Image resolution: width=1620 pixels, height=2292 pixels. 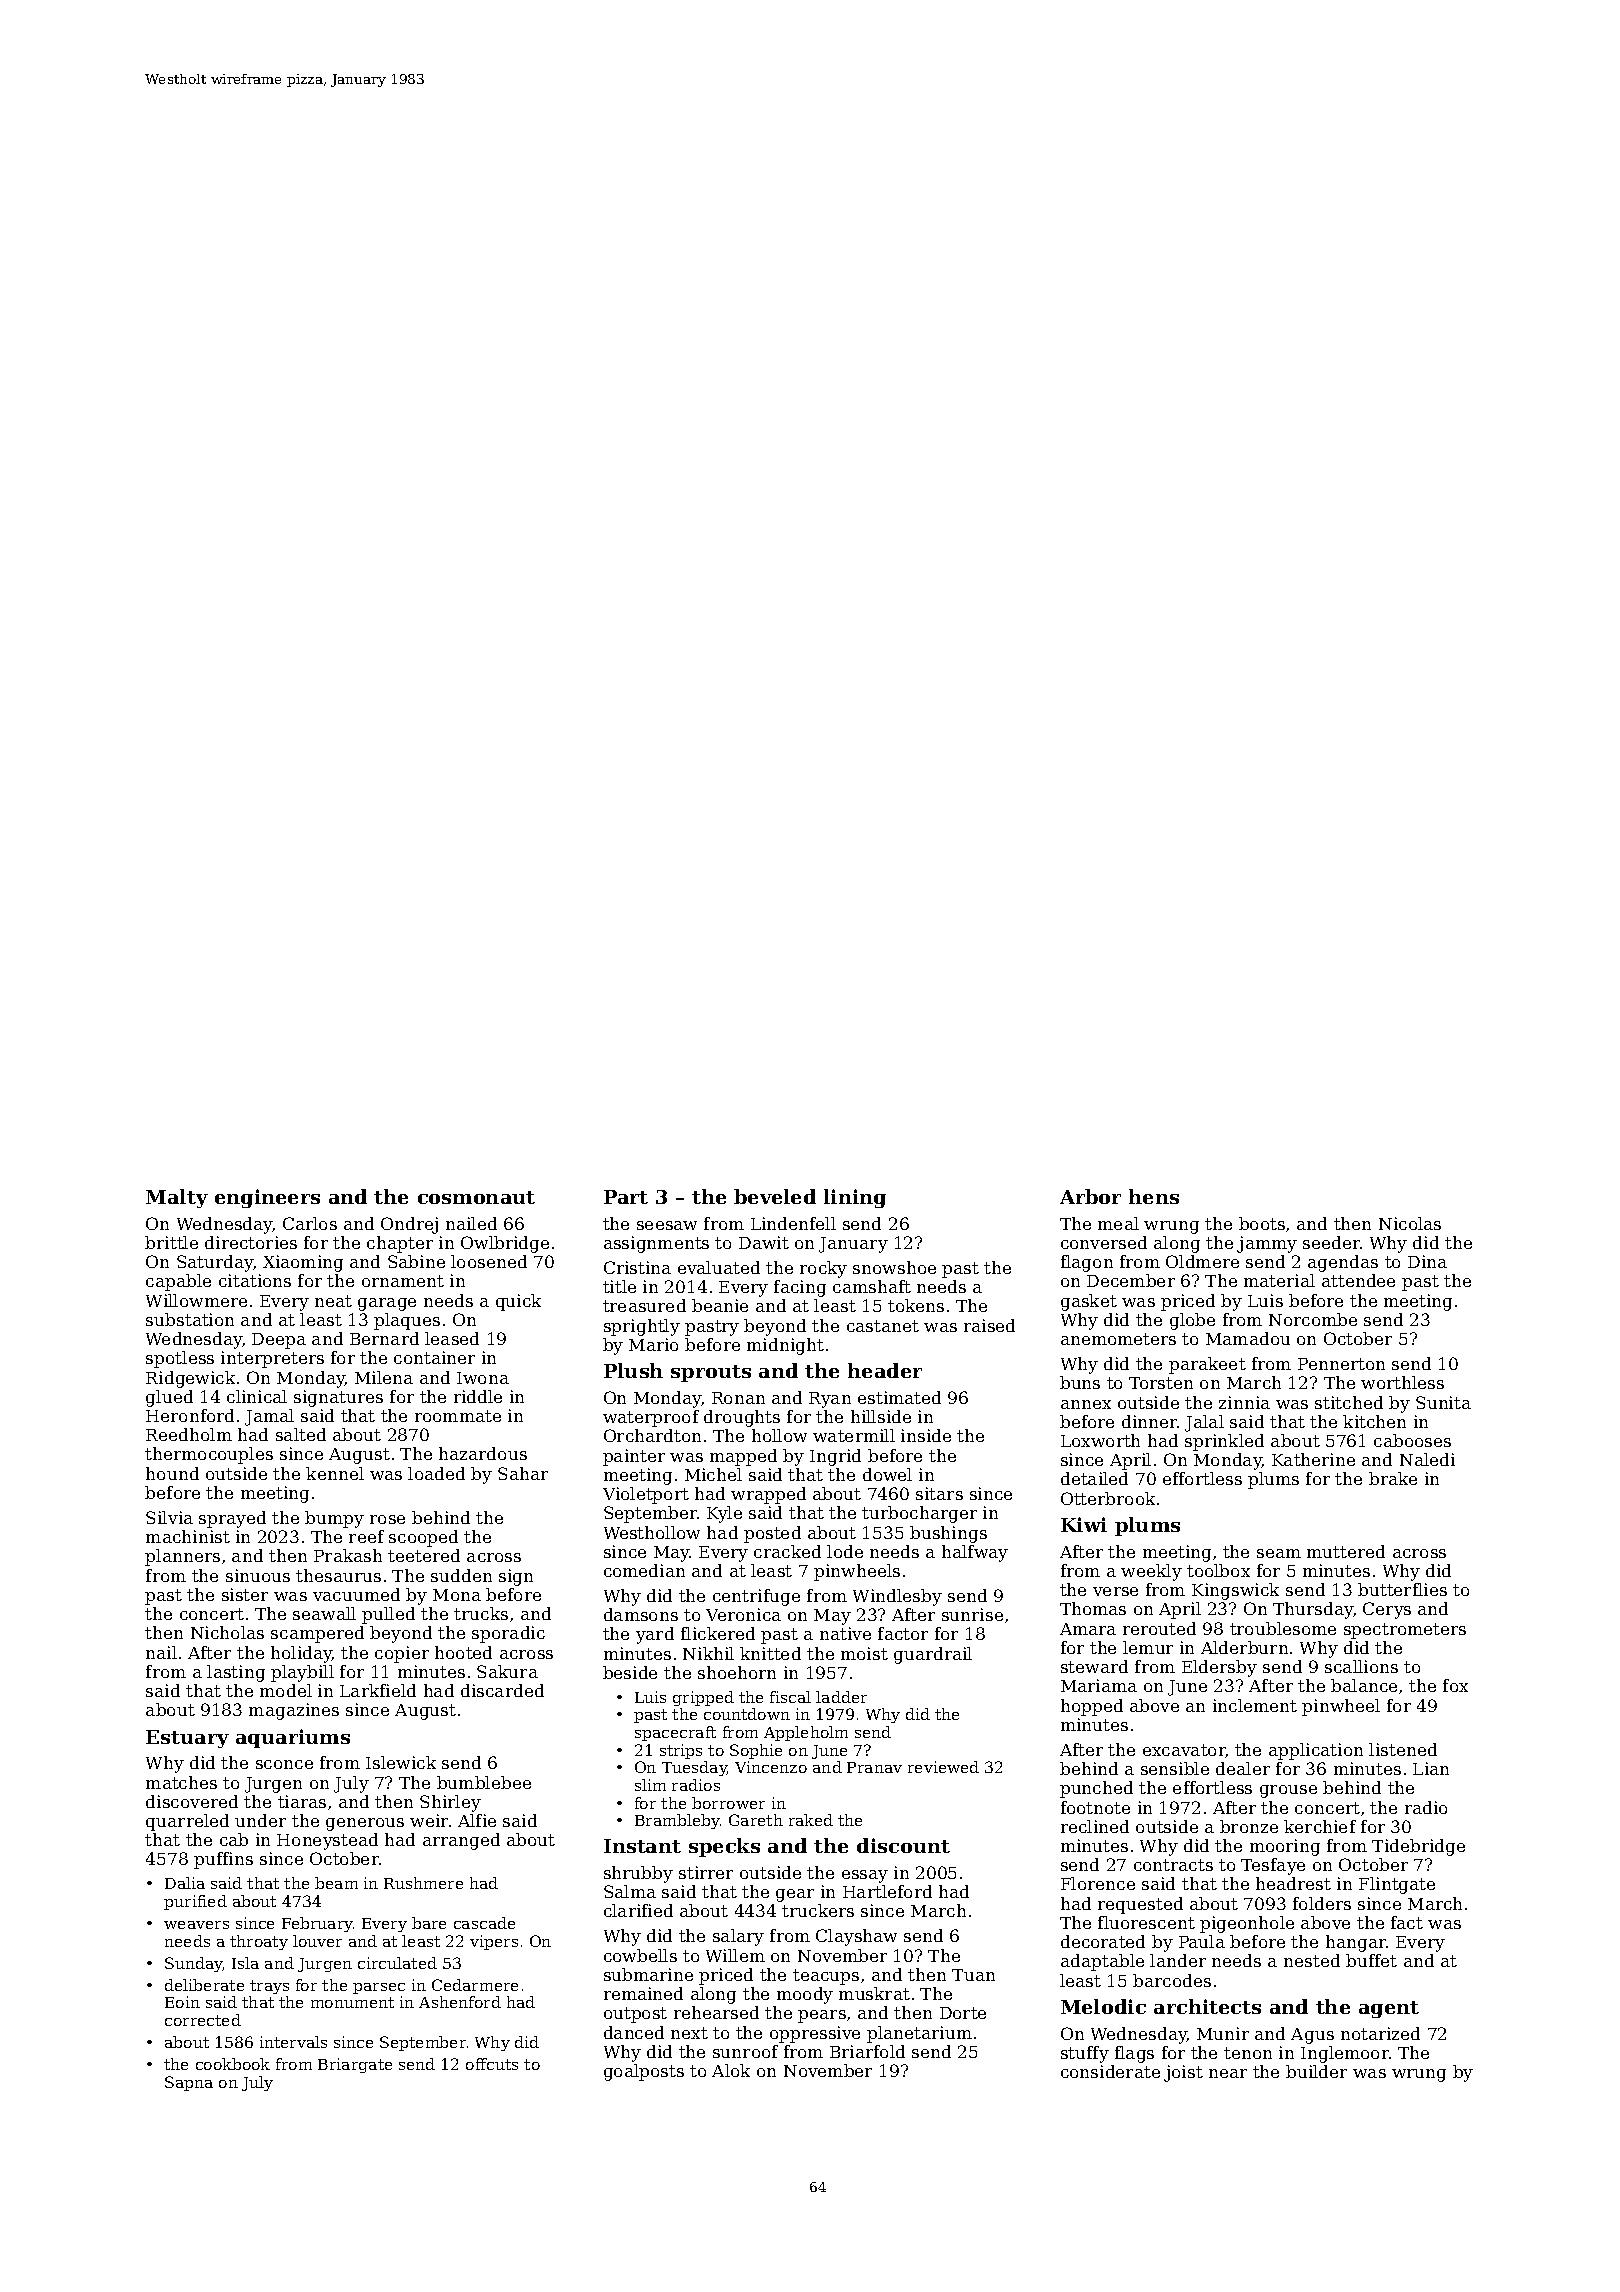 I want to click on sconce, so click(x=284, y=1764).
